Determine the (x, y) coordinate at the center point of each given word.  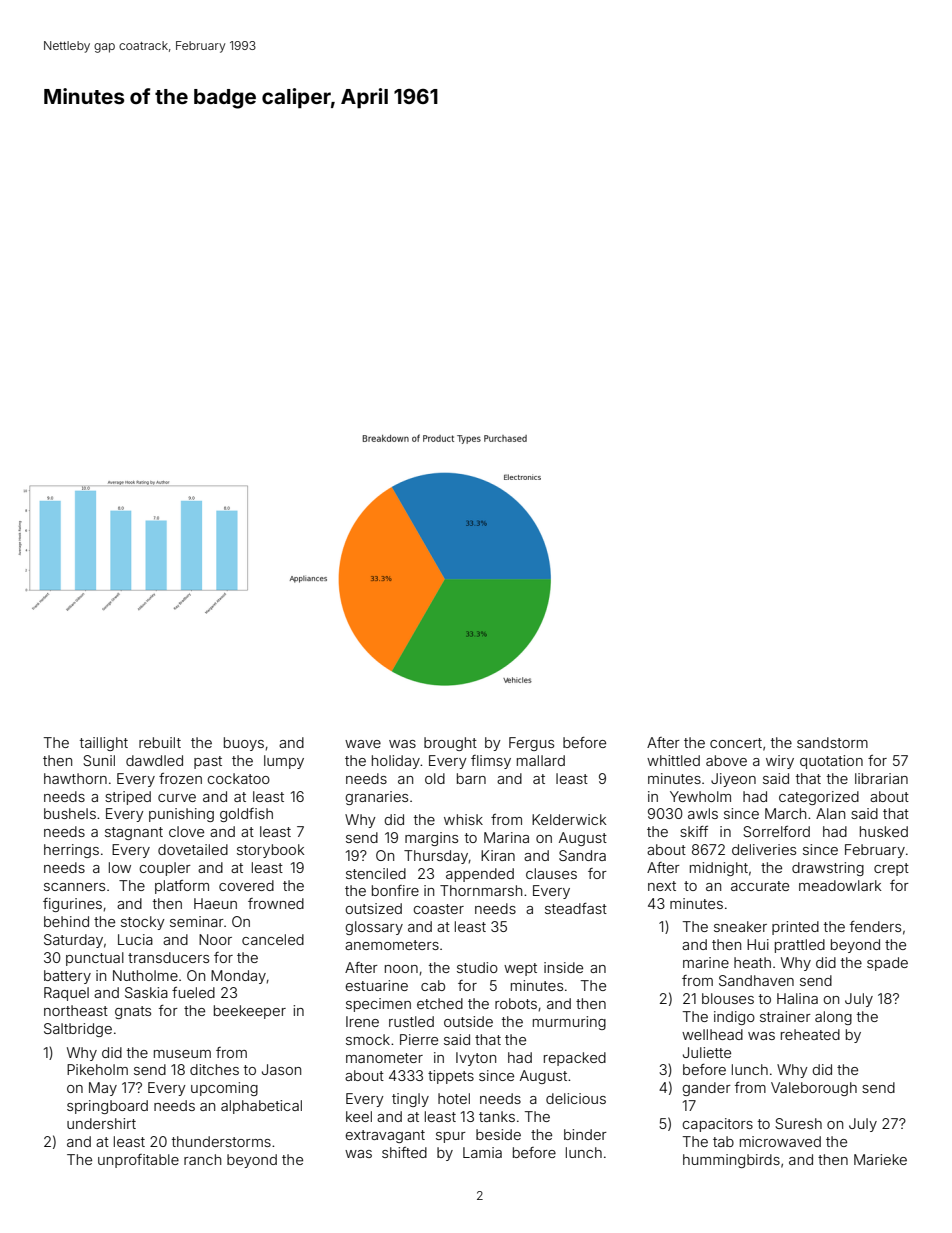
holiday (396, 762)
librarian (881, 778)
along (833, 1018)
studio (477, 967)
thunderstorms (221, 1141)
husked (884, 831)
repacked (575, 1059)
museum (182, 1054)
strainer (785, 1016)
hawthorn (75, 778)
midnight (719, 869)
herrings (71, 851)
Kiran (498, 855)
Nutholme (145, 975)
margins (431, 839)
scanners (74, 887)
